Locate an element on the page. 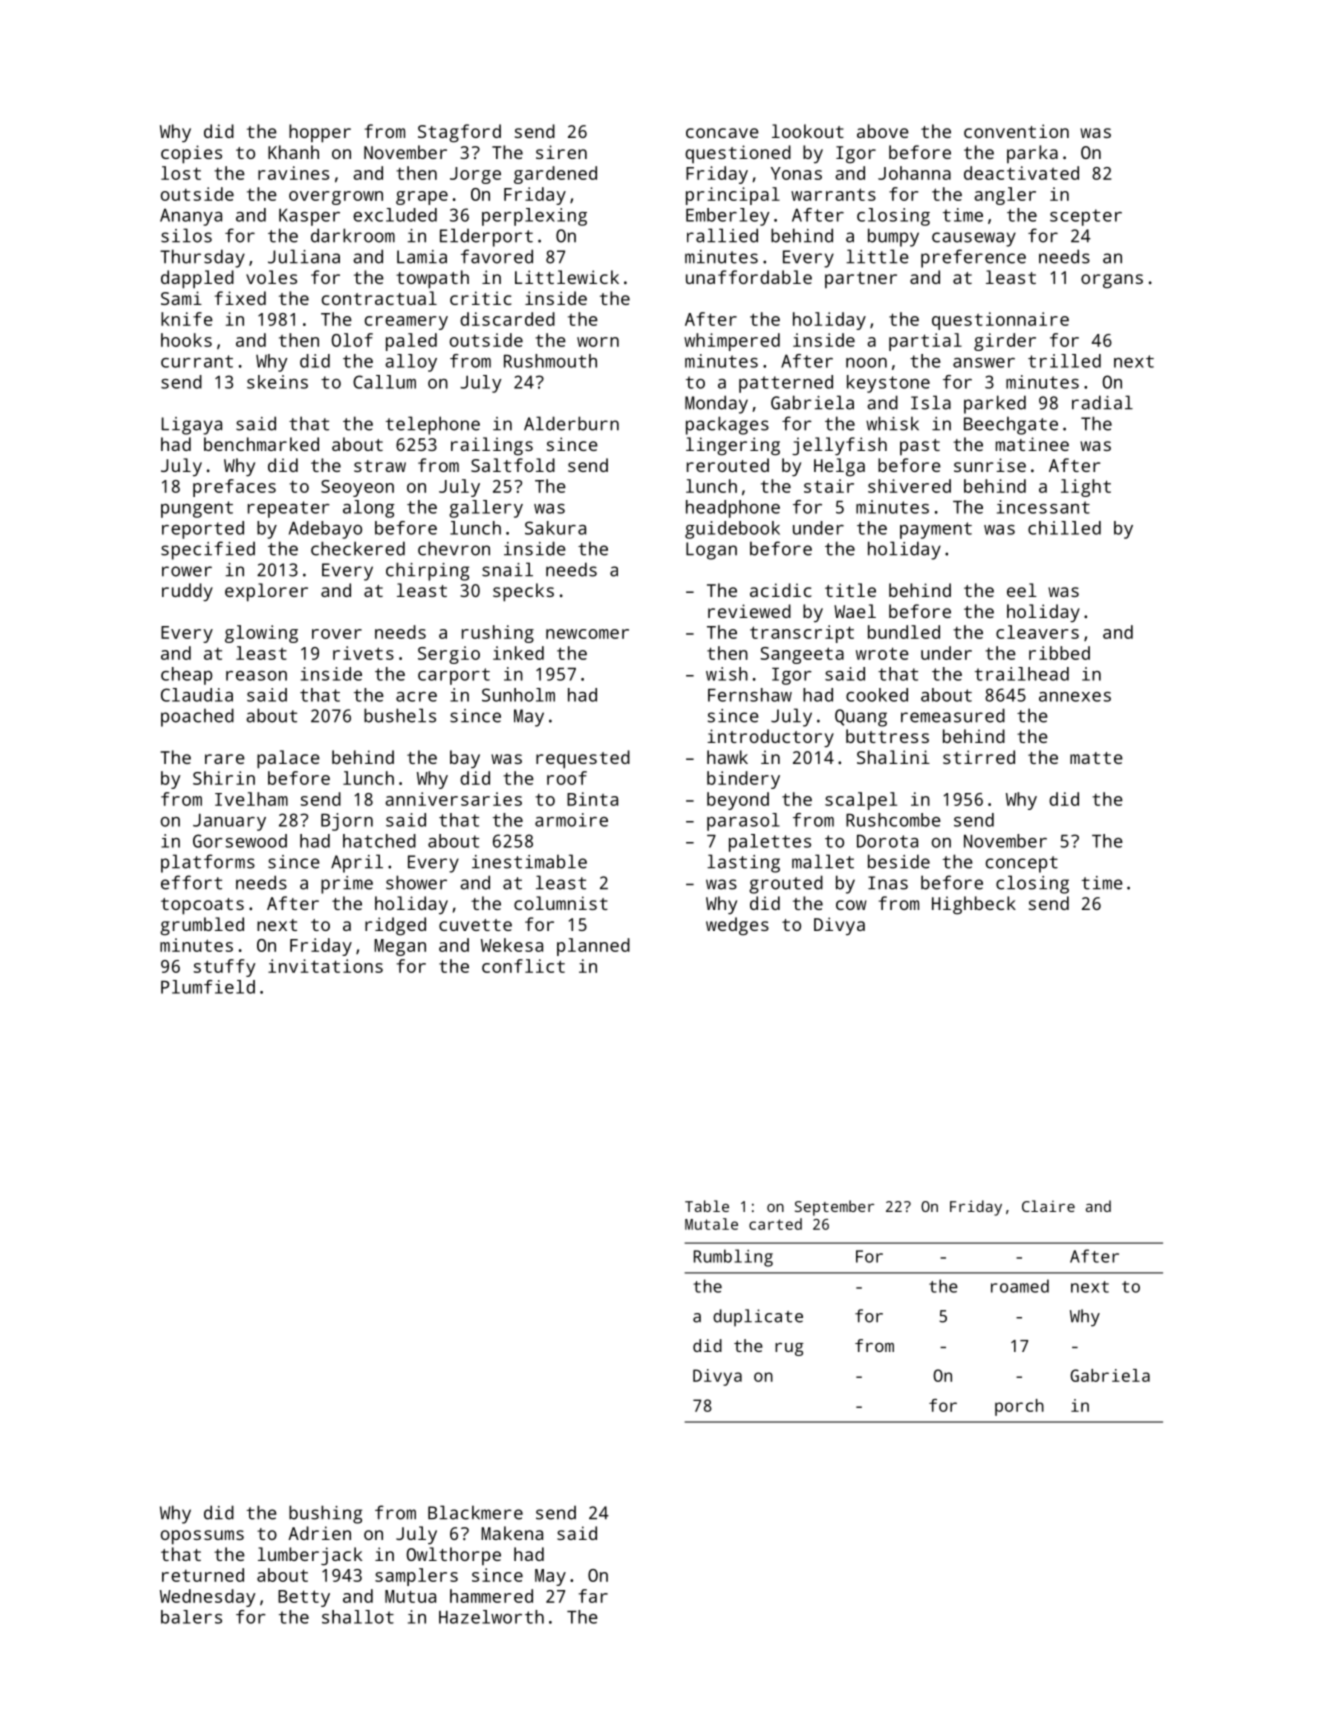  rug is located at coordinates (789, 1349).
